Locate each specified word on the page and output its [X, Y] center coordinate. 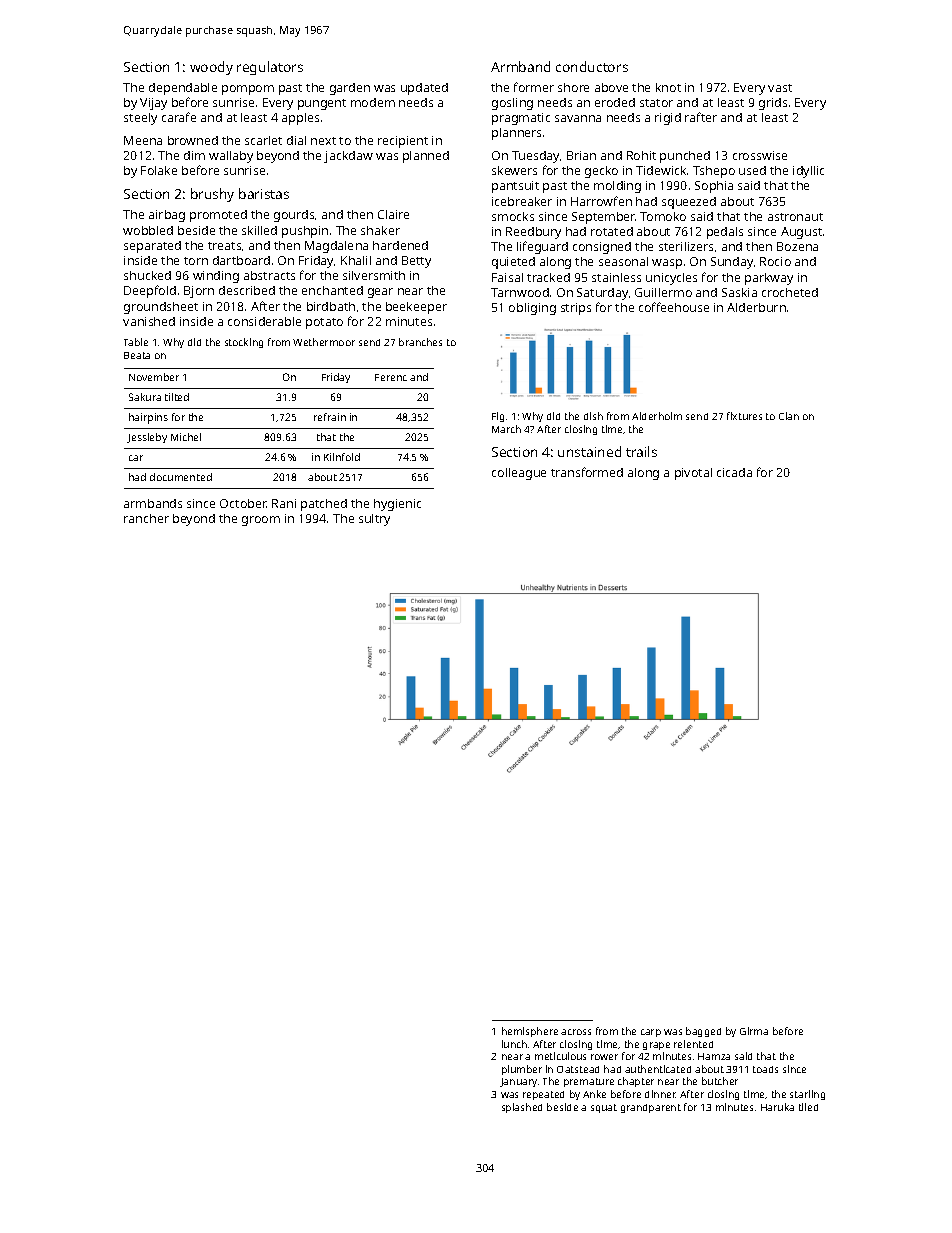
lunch [514, 1044]
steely [140, 119]
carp [651, 1033]
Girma [754, 1031]
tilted [177, 397]
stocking [244, 343]
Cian [789, 416]
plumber [522, 1070]
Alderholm [657, 416]
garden [350, 89]
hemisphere [530, 1032]
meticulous [560, 1056]
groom [261, 521]
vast [780, 88]
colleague [519, 474]
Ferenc [391, 377]
